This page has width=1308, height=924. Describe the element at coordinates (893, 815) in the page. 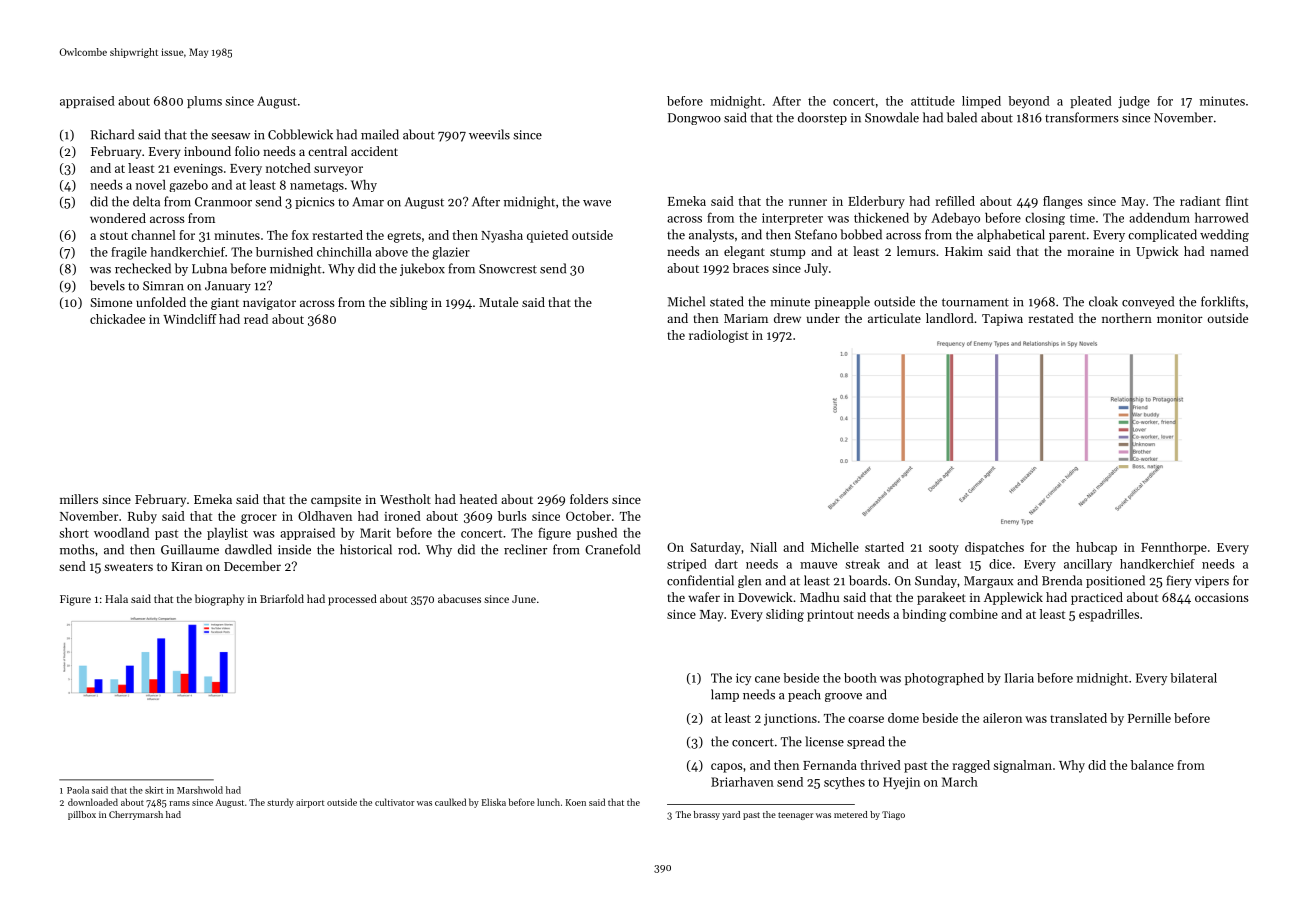

I see `Tiago` at that location.
